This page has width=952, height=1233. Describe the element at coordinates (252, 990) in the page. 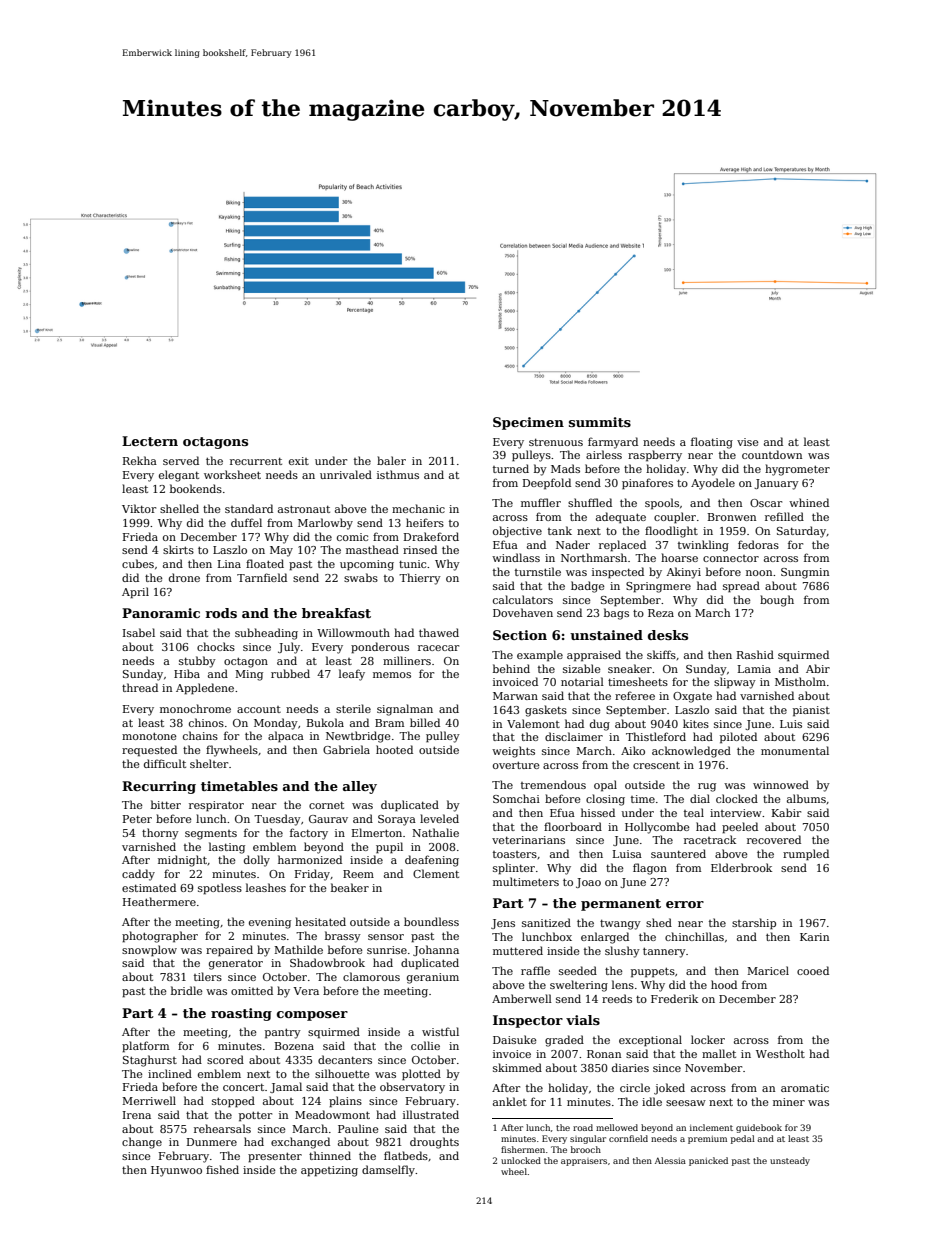

I see `omitted` at that location.
